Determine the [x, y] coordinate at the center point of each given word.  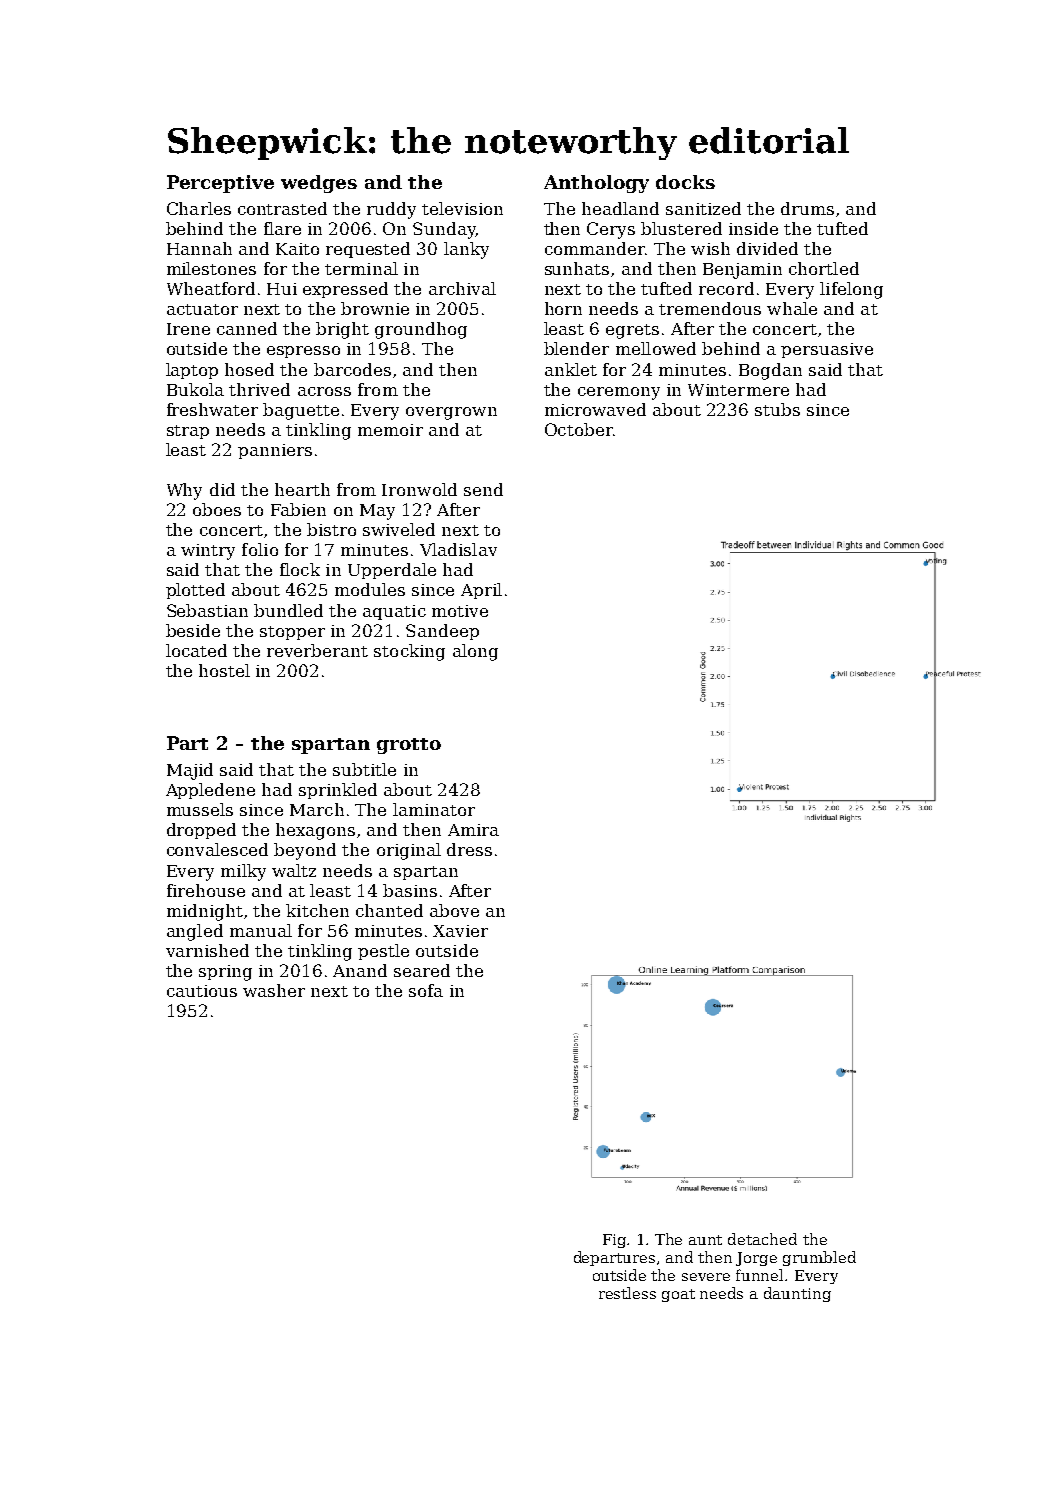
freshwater [212, 409]
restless [627, 1293]
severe [706, 1277]
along [475, 652]
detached [762, 1239]
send [483, 489]
